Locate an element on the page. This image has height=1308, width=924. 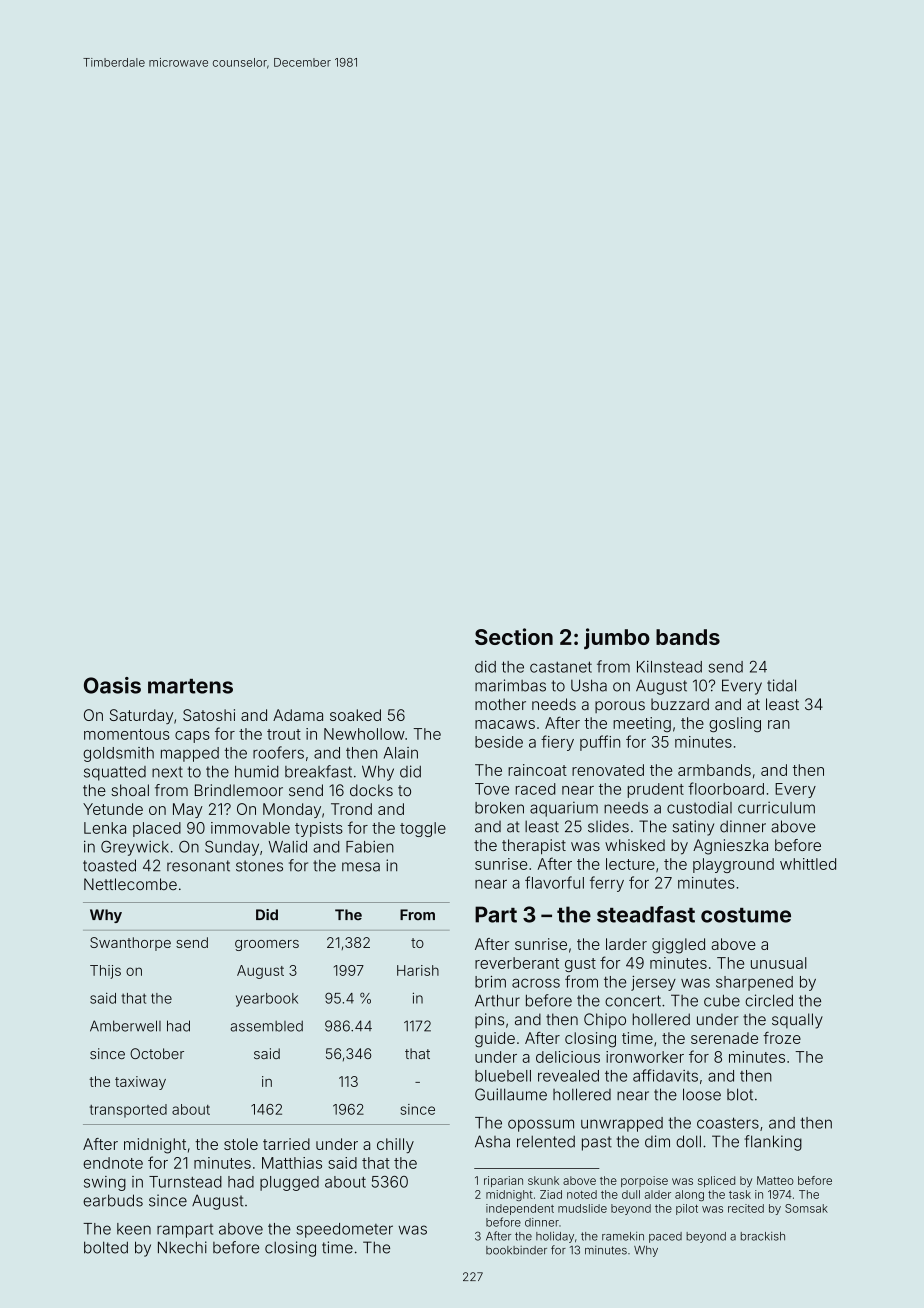
Satoshi is located at coordinates (209, 715).
